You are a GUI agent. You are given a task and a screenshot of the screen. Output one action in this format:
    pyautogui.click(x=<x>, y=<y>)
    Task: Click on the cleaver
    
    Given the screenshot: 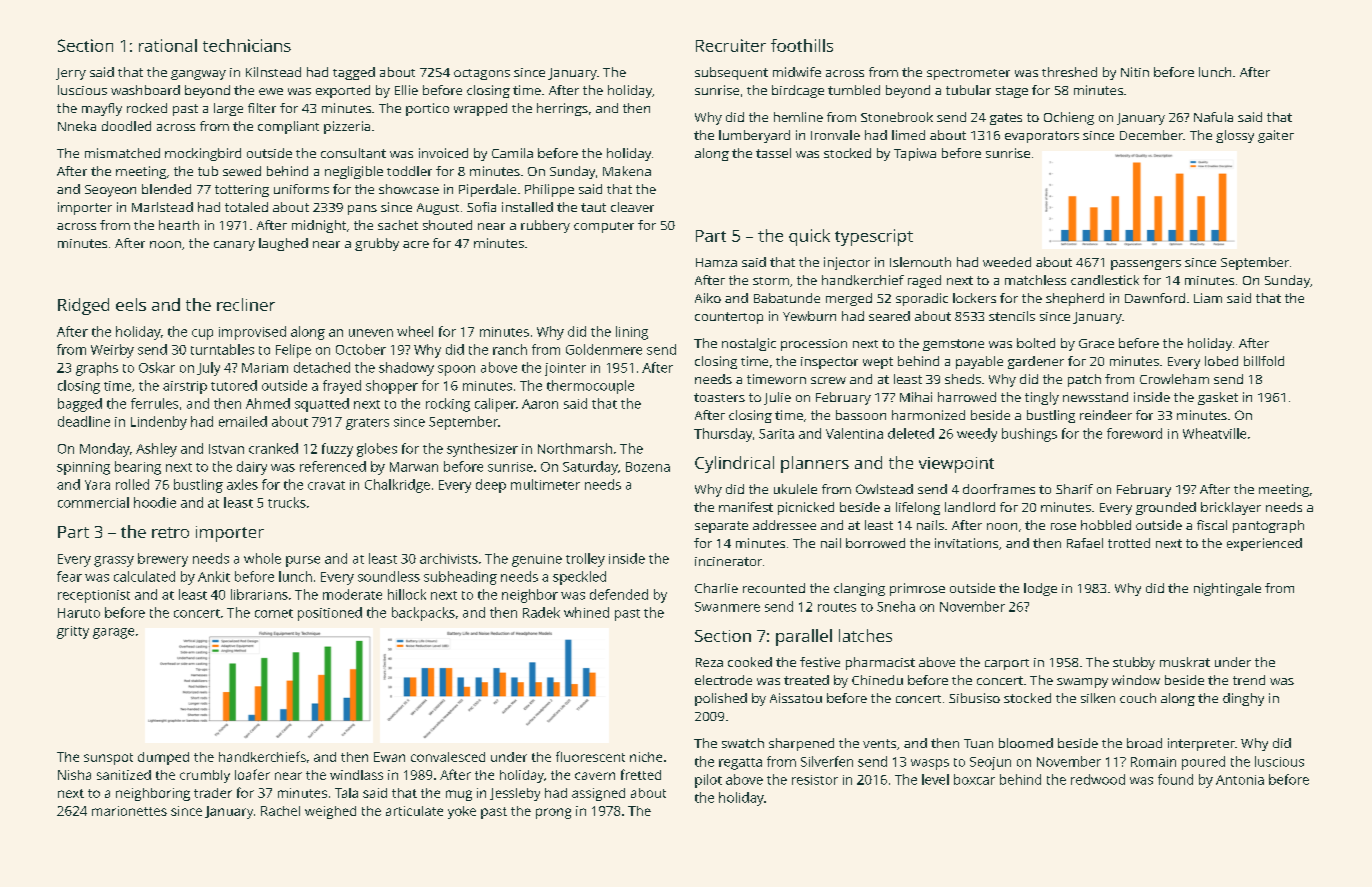 What is the action you would take?
    pyautogui.click(x=632, y=207)
